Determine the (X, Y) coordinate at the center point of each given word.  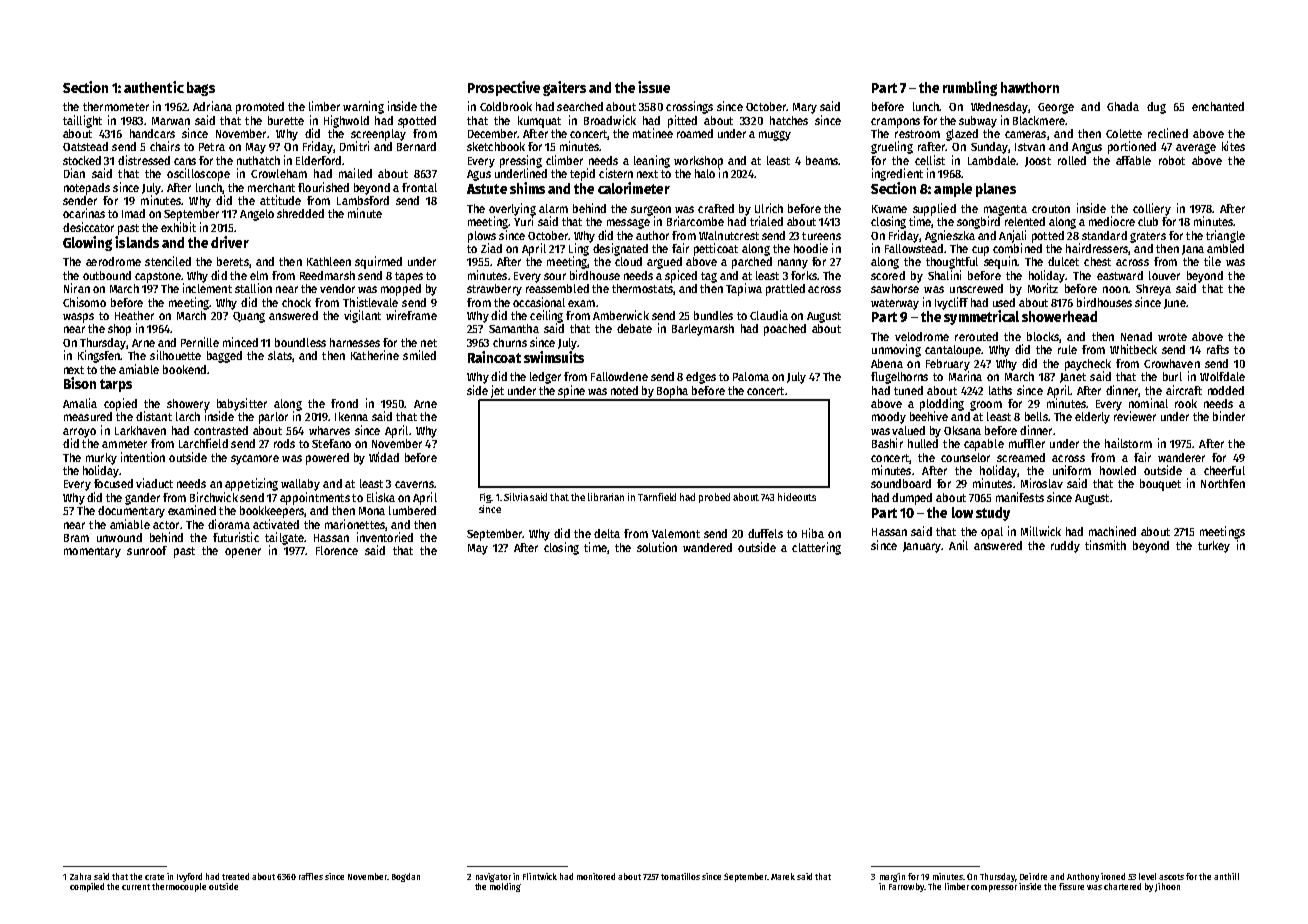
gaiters (564, 88)
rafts (1218, 349)
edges (701, 378)
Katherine (375, 355)
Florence (337, 550)
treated (235, 876)
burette (286, 120)
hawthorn (1030, 87)
